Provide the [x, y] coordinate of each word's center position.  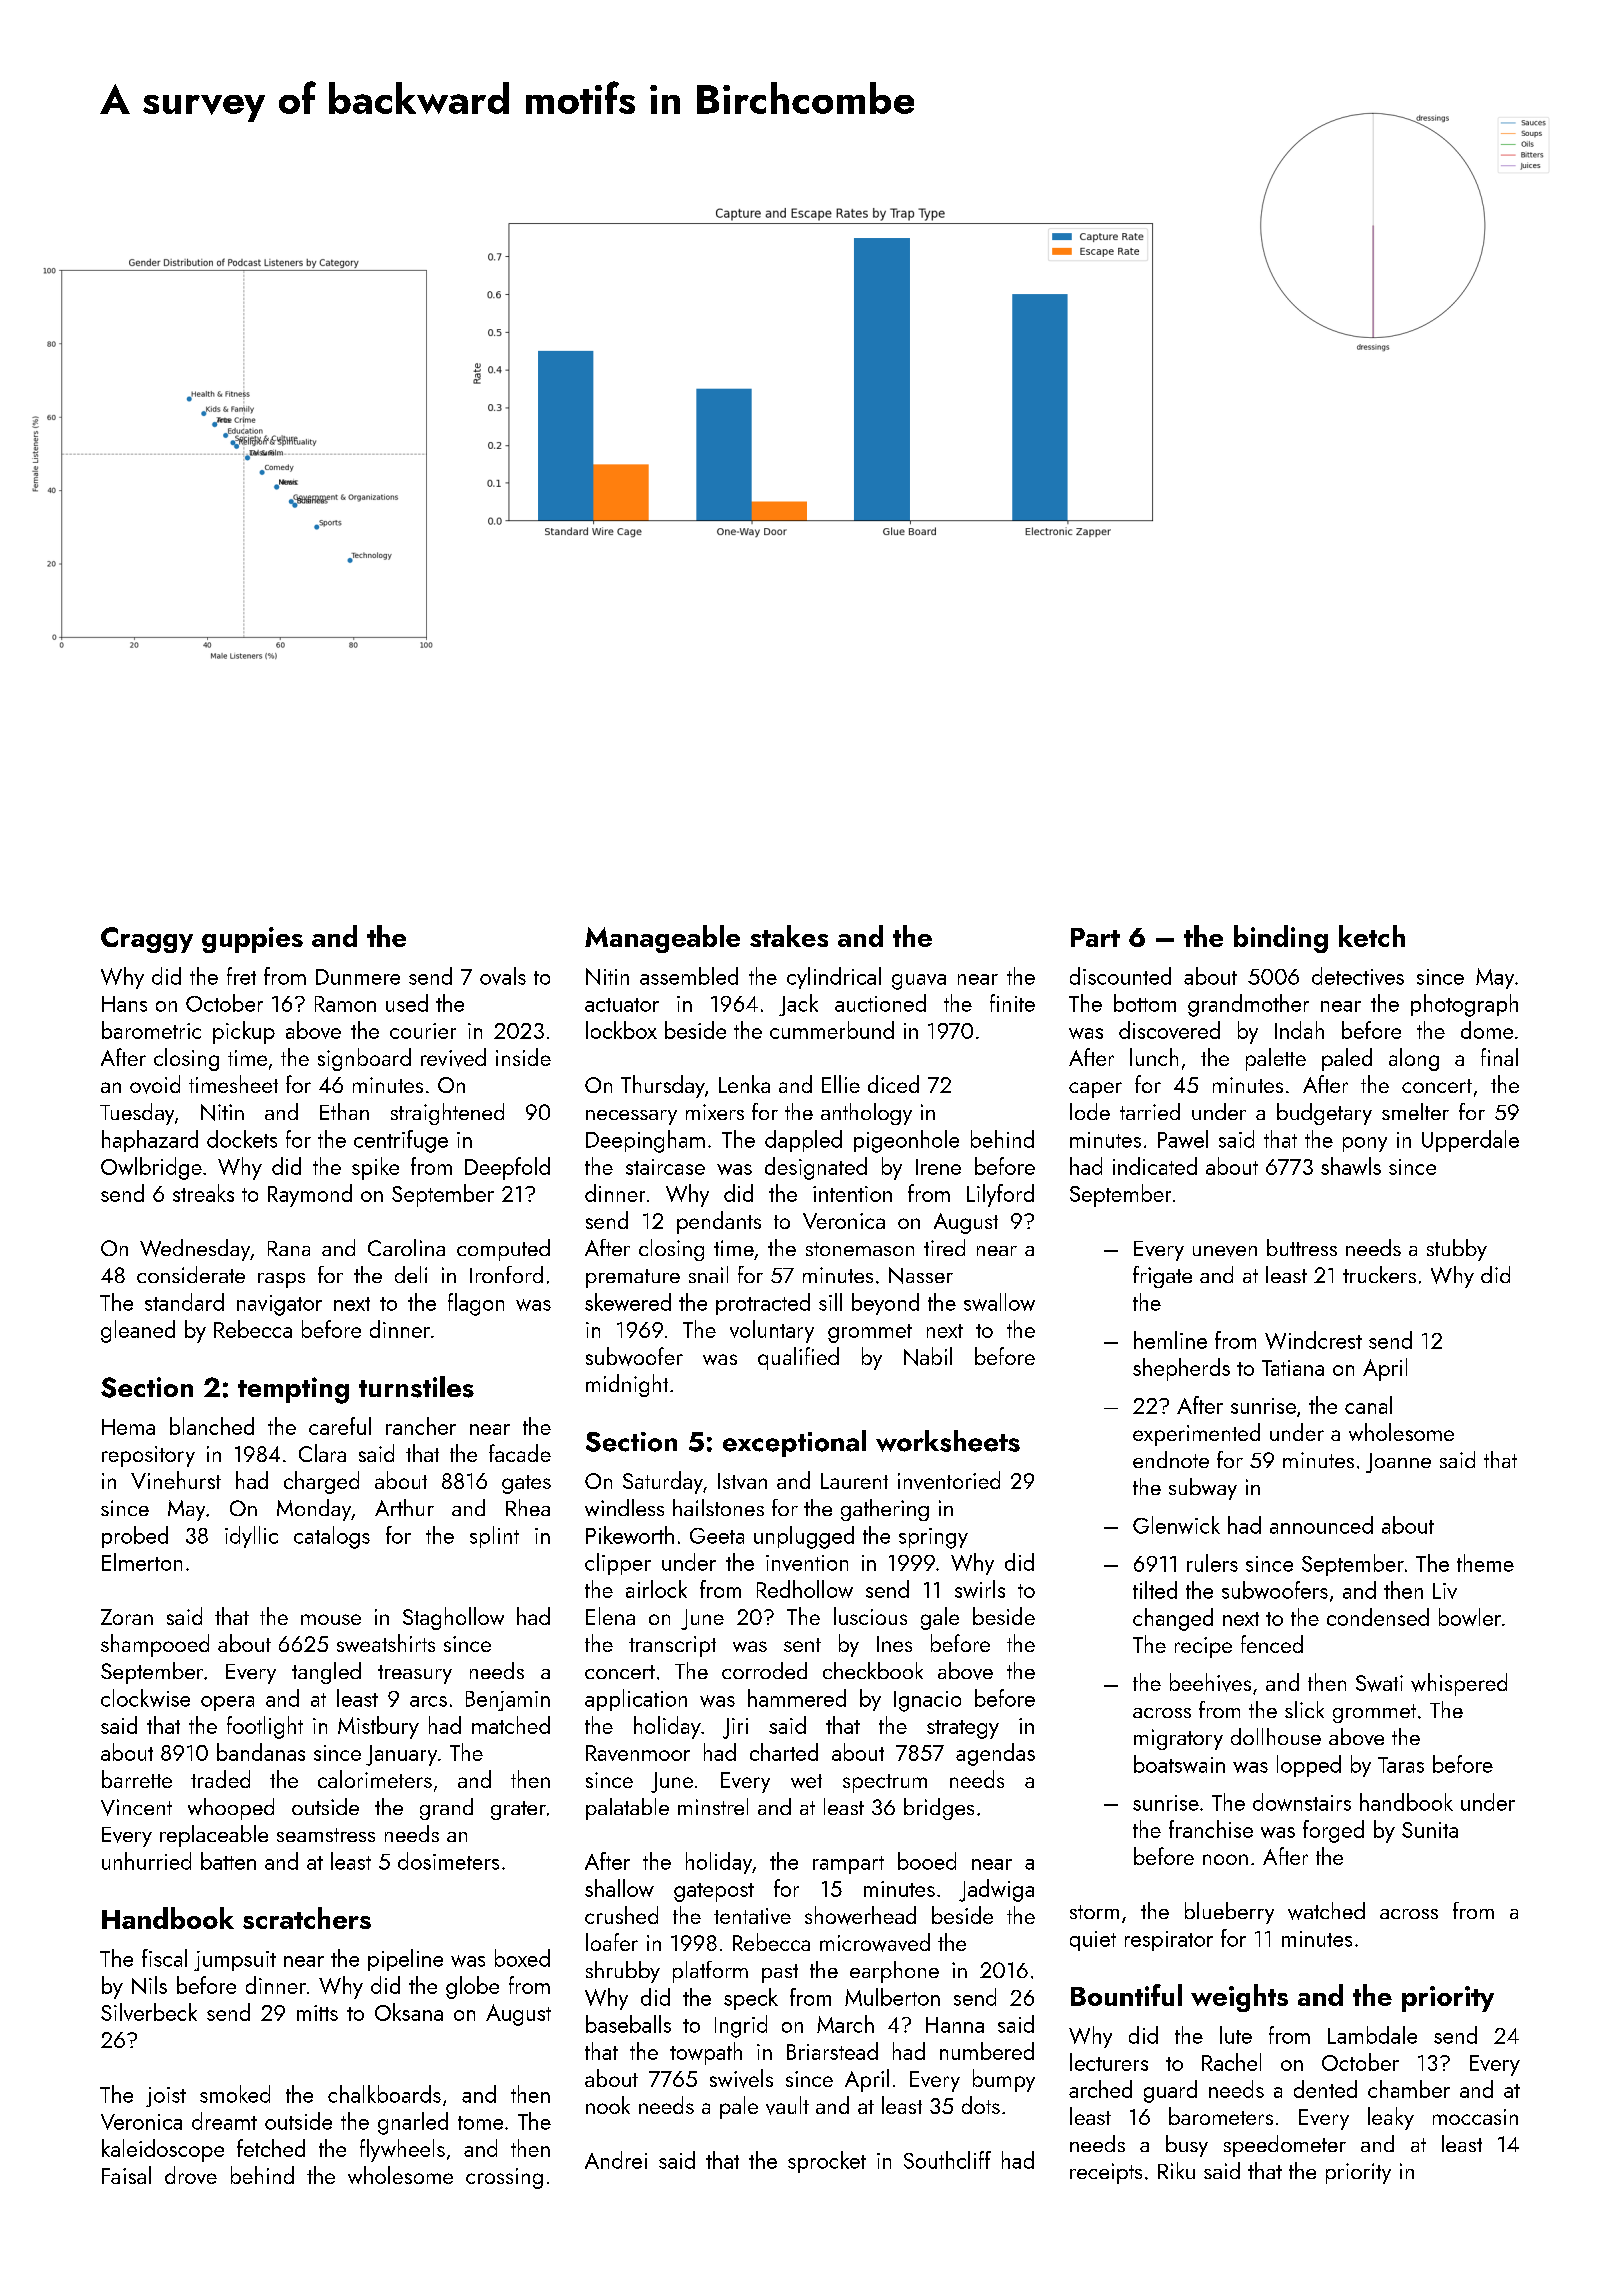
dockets [242, 1139]
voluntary [772, 1331]
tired [944, 1247]
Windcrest [1313, 1340]
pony [1365, 1144]
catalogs [332, 1537]
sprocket [827, 2162]
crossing [504, 2178]
